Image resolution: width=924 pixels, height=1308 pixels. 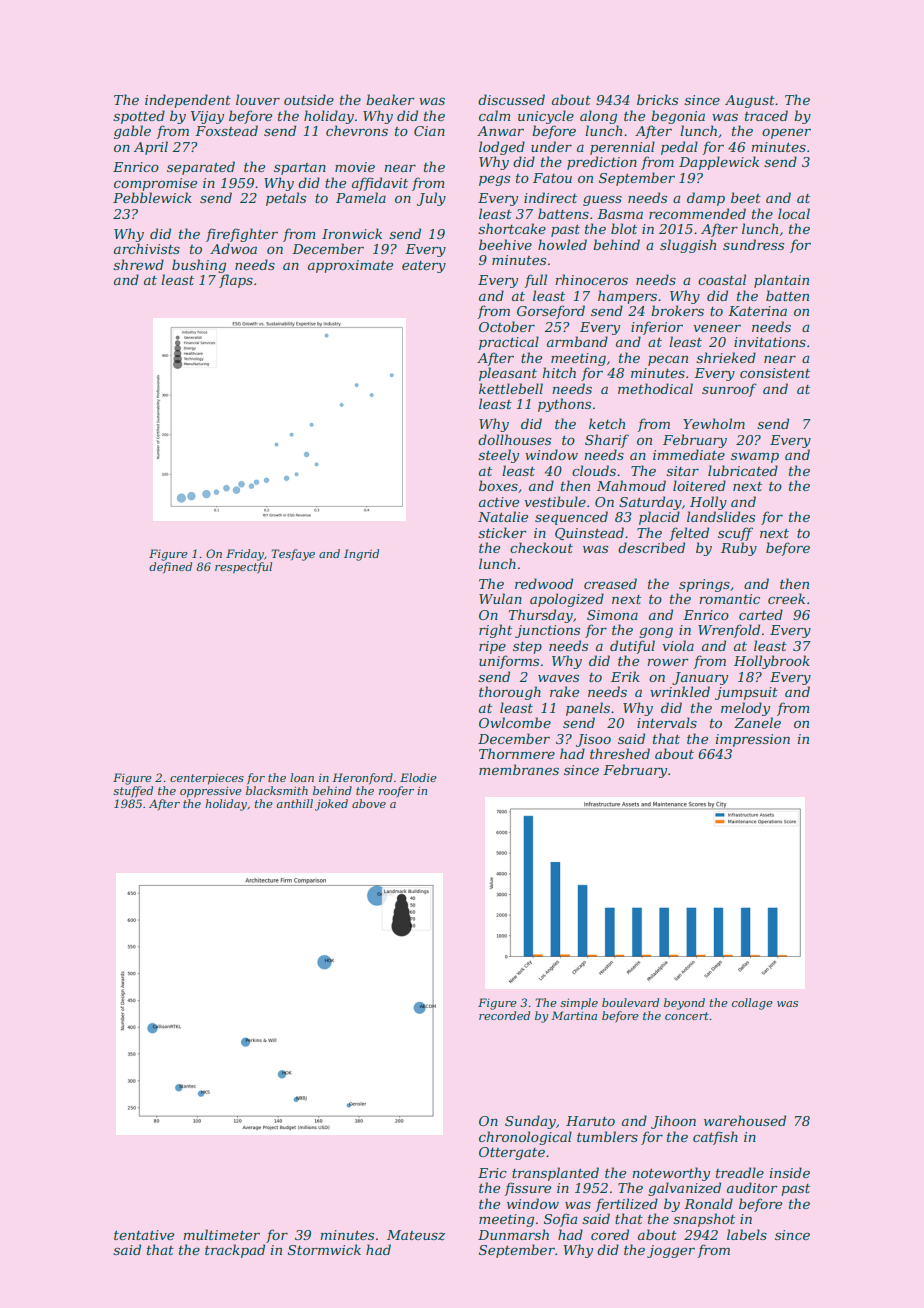 I want to click on tentative, so click(x=144, y=1235).
